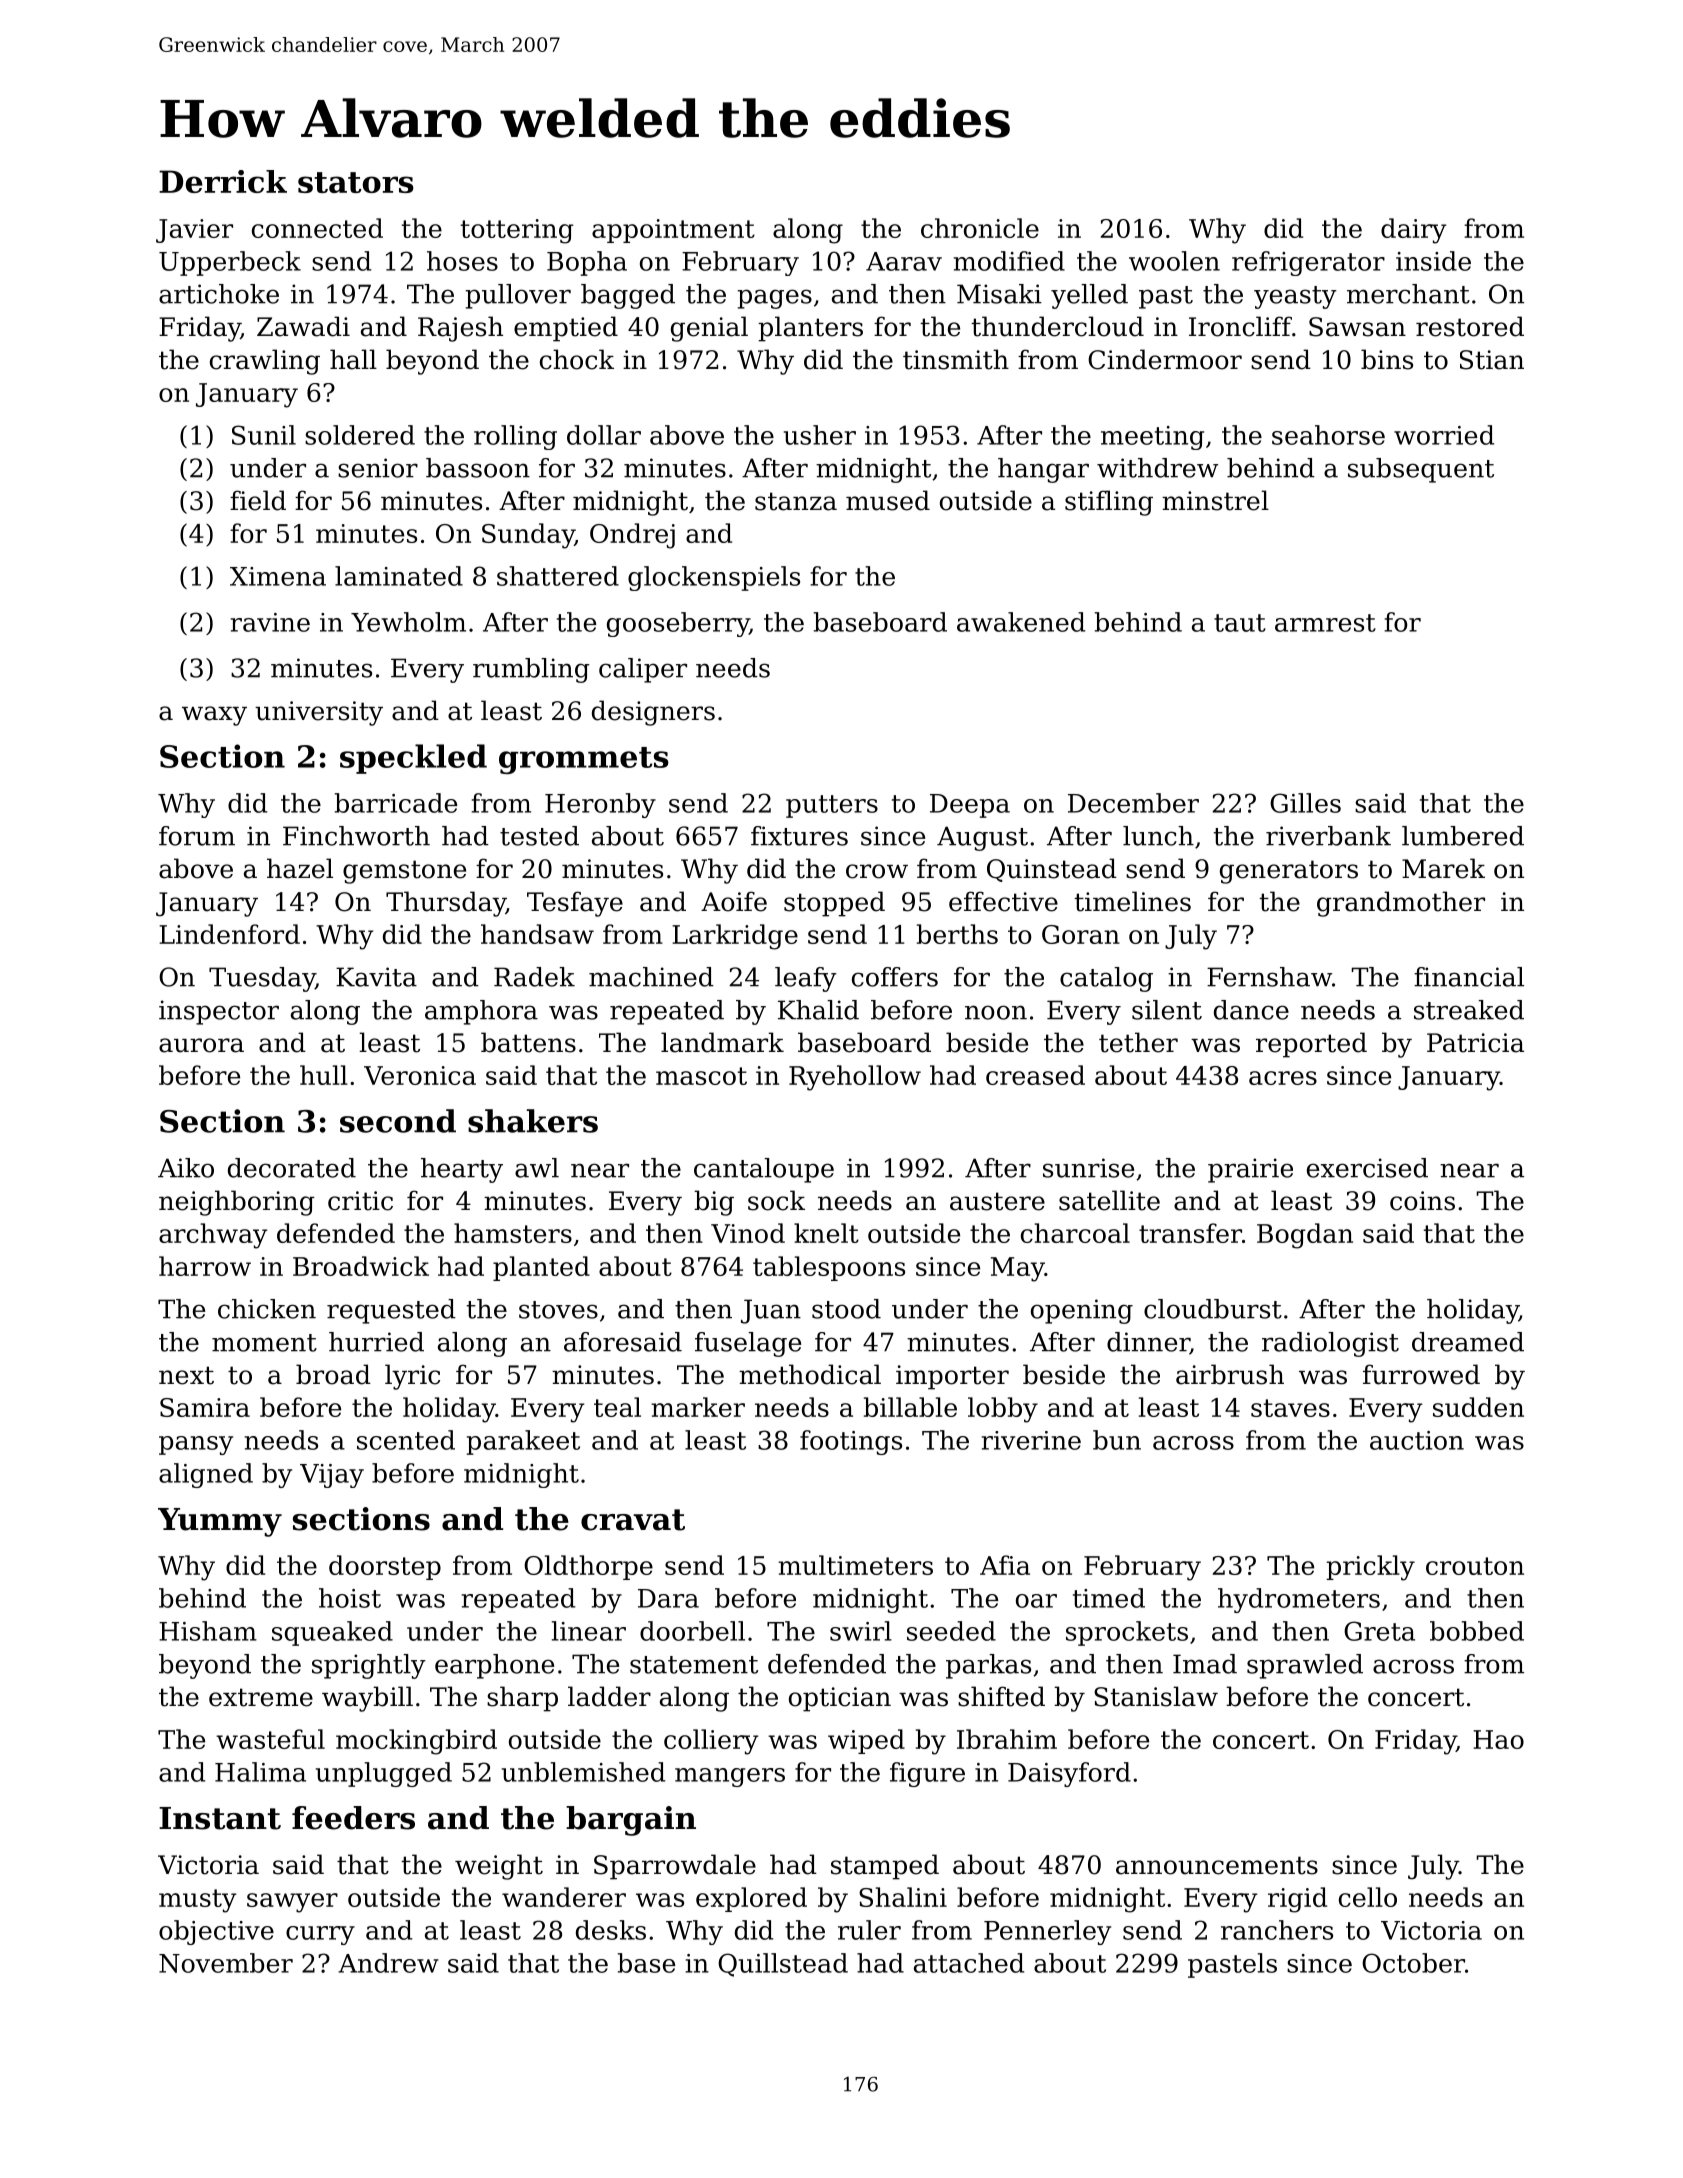 This document has height=2178, width=1683. I want to click on machined, so click(651, 977).
